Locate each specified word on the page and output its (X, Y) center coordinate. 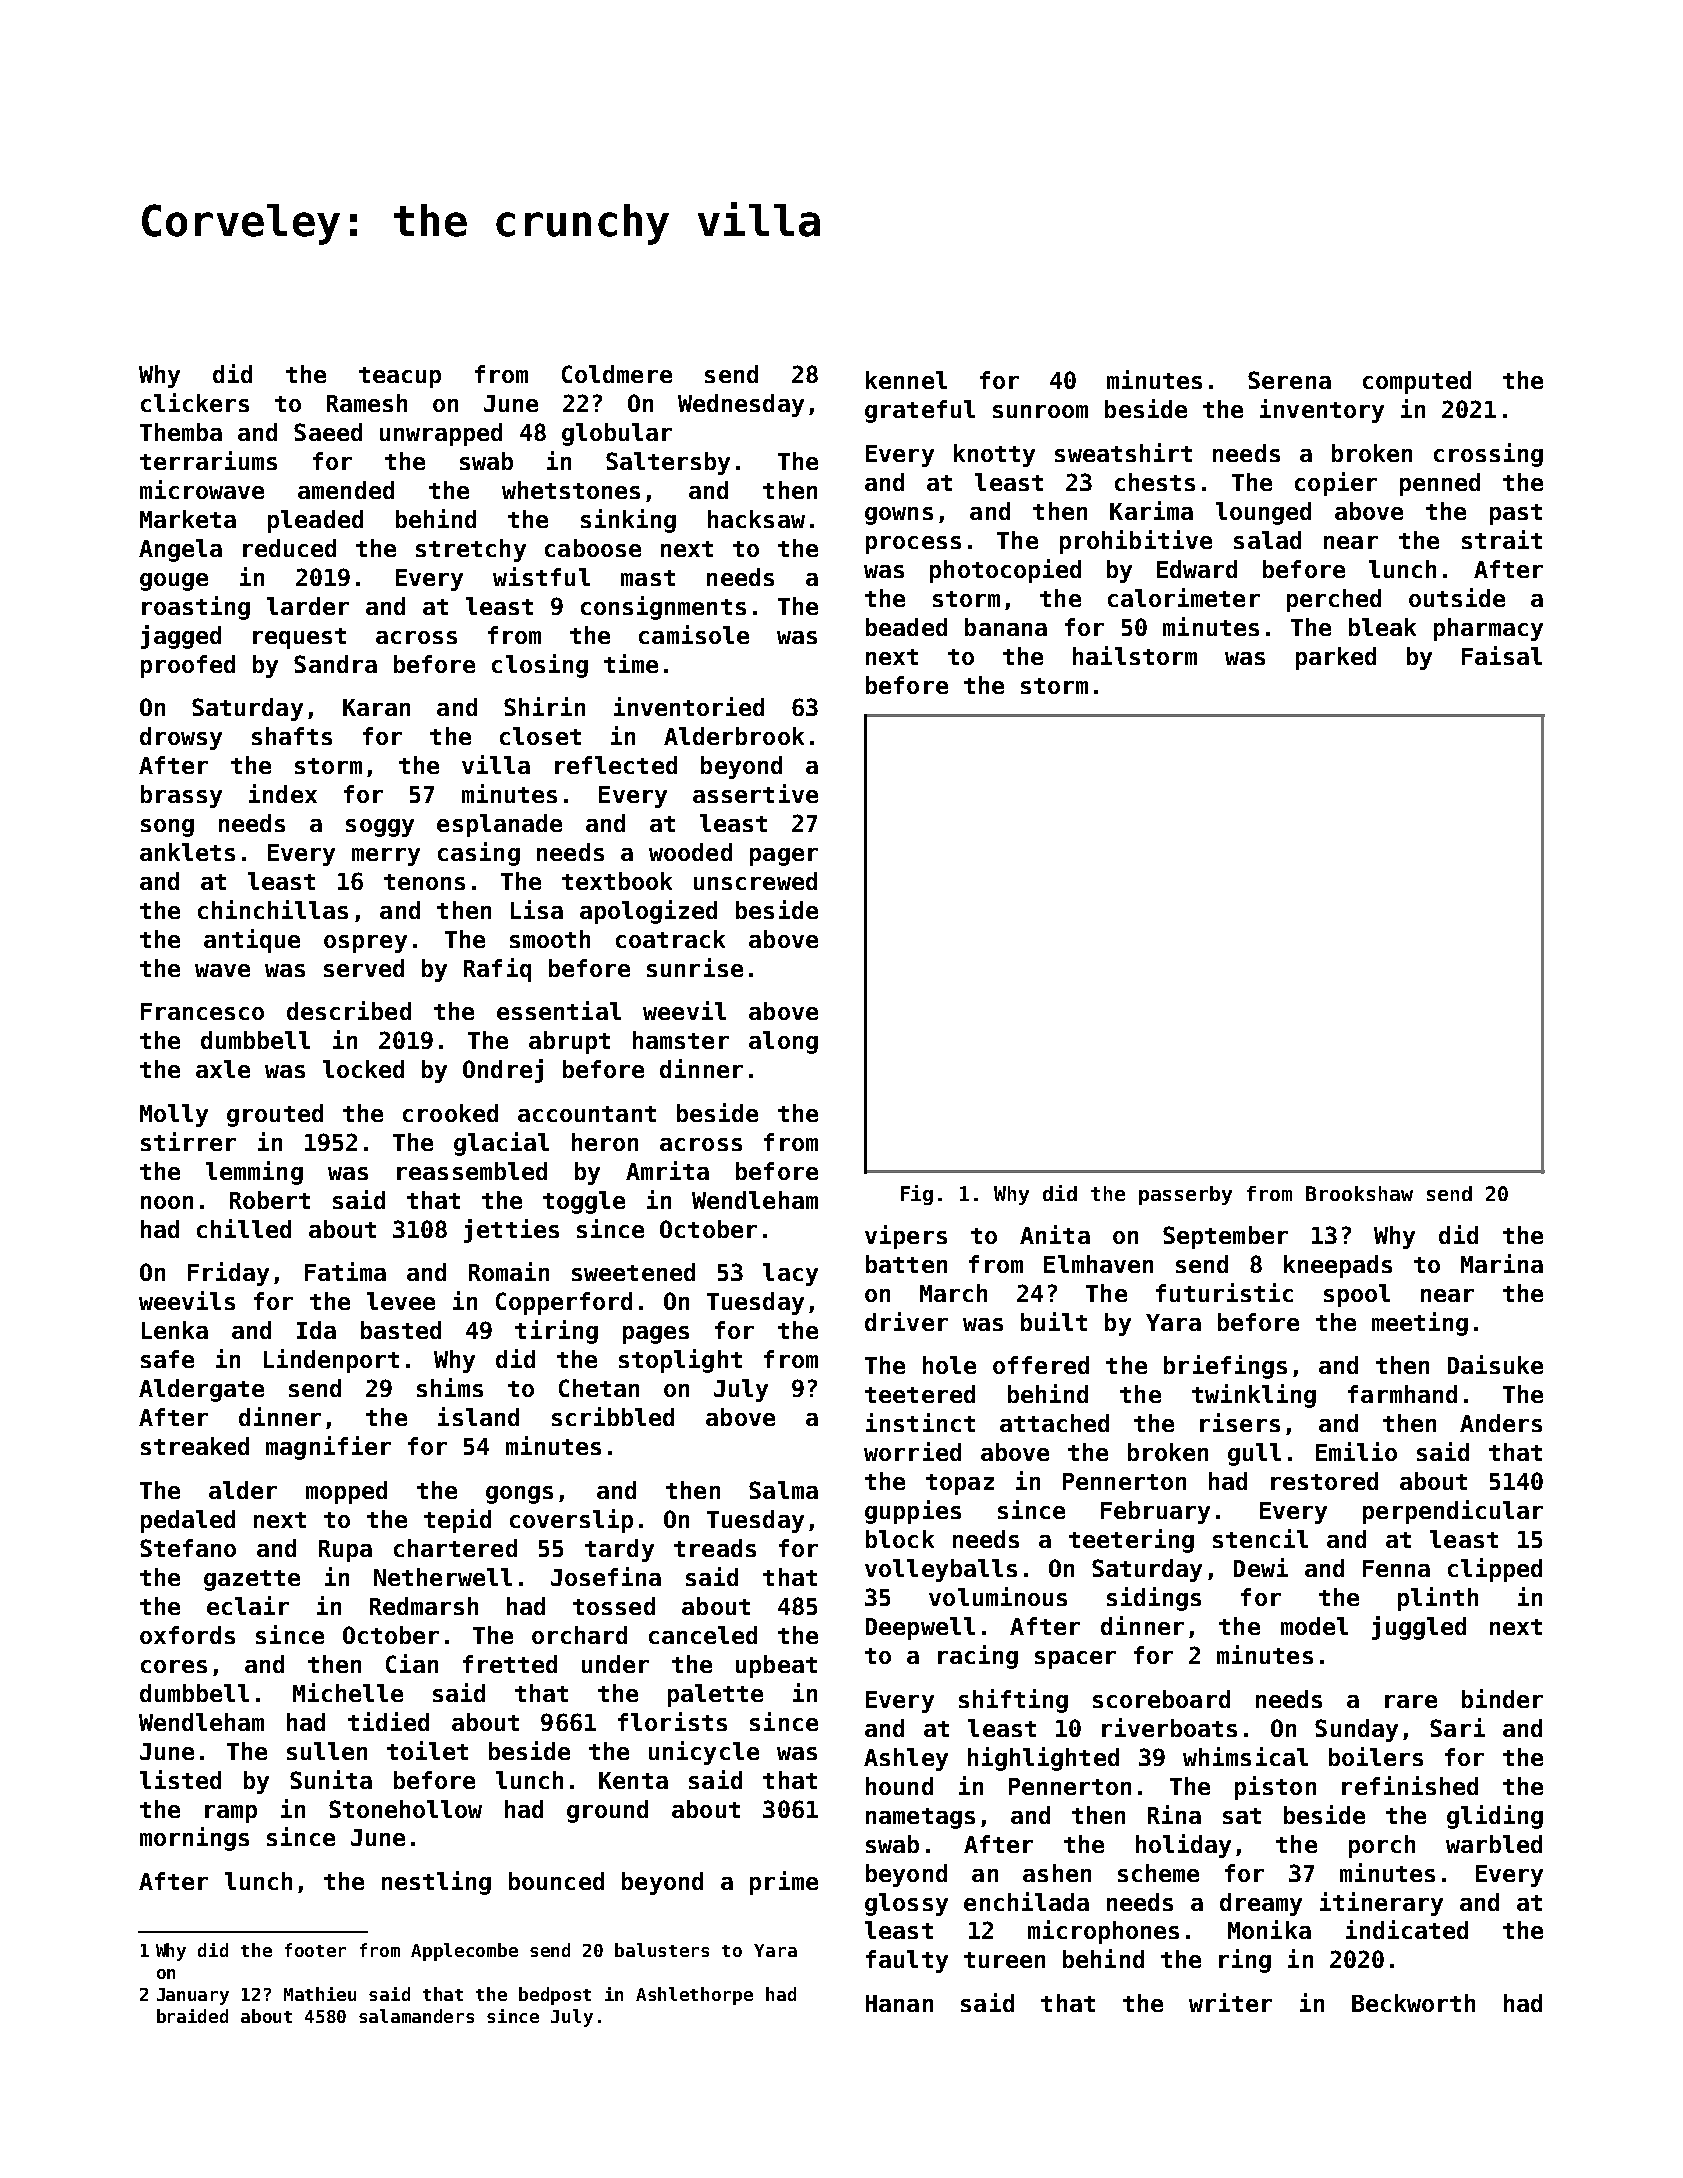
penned (1440, 484)
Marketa (188, 519)
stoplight (680, 1361)
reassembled (472, 1171)
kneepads (1338, 1266)
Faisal (1502, 655)
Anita (1055, 1234)
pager (784, 857)
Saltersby (668, 463)
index (283, 793)
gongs (519, 1495)
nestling (436, 1883)
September (1225, 1237)
